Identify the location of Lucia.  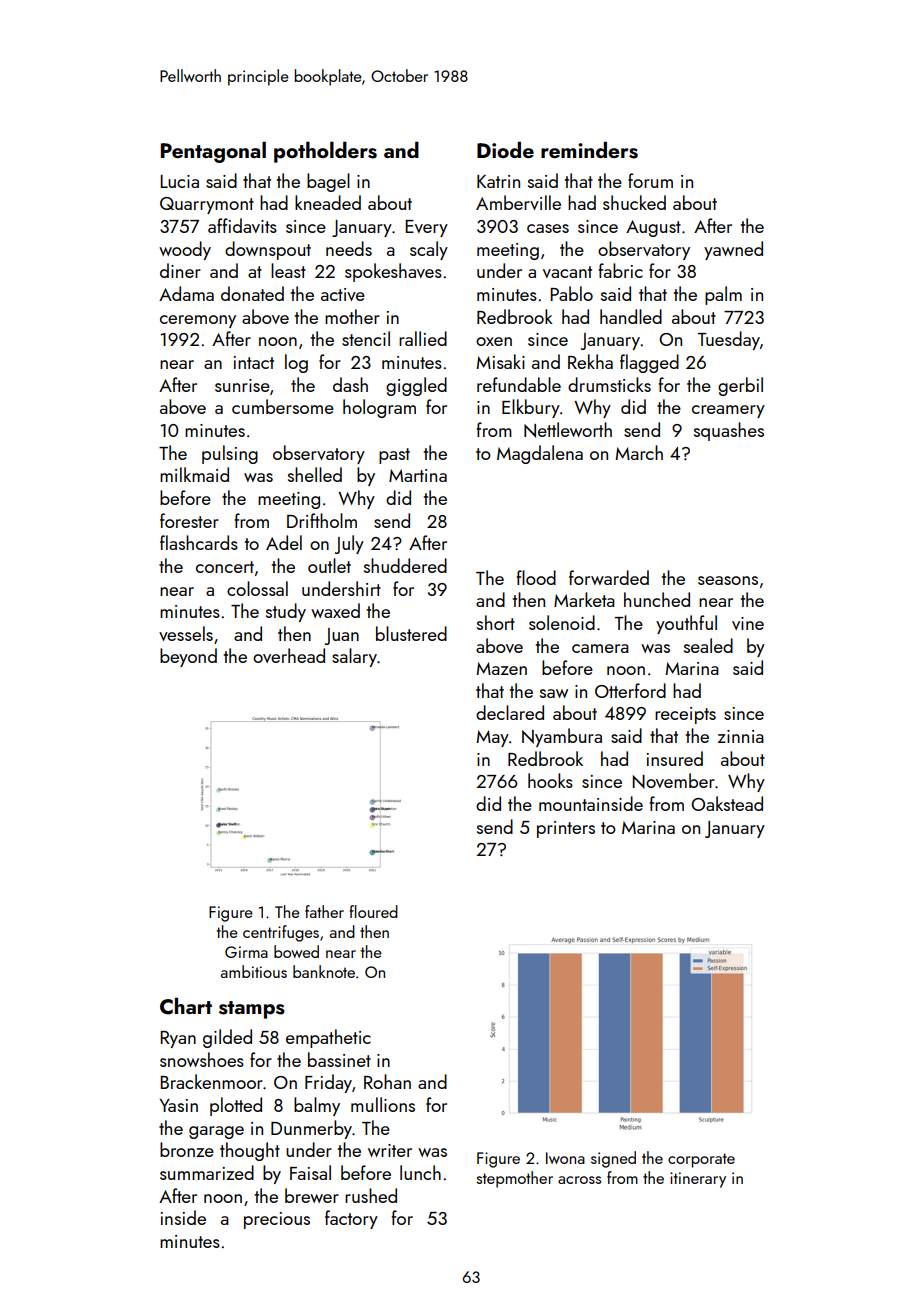
(179, 181).
